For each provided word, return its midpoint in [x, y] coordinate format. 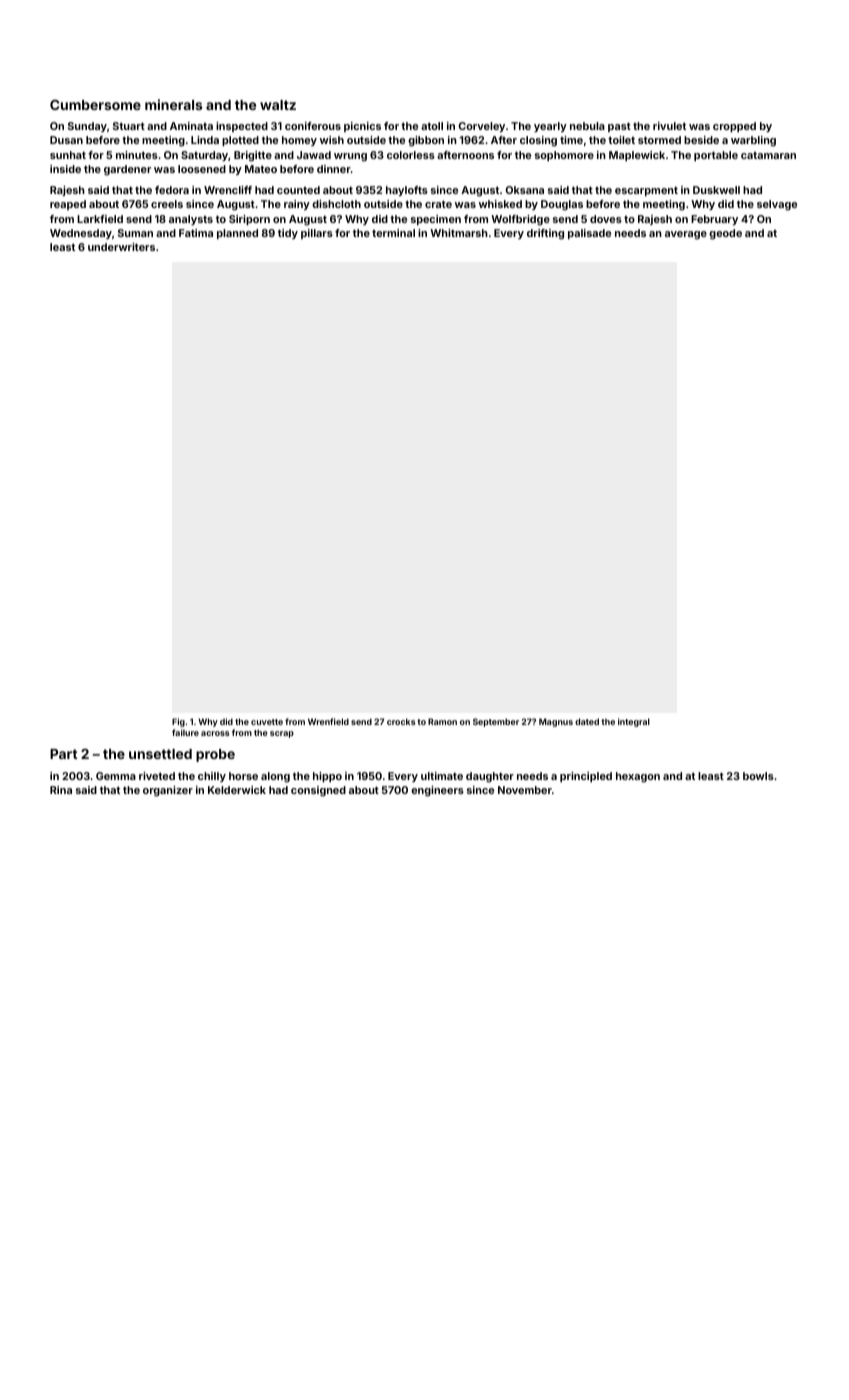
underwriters [121, 247]
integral [634, 722]
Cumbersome [95, 105]
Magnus [556, 722]
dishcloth [336, 204]
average [686, 235]
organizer [168, 791]
